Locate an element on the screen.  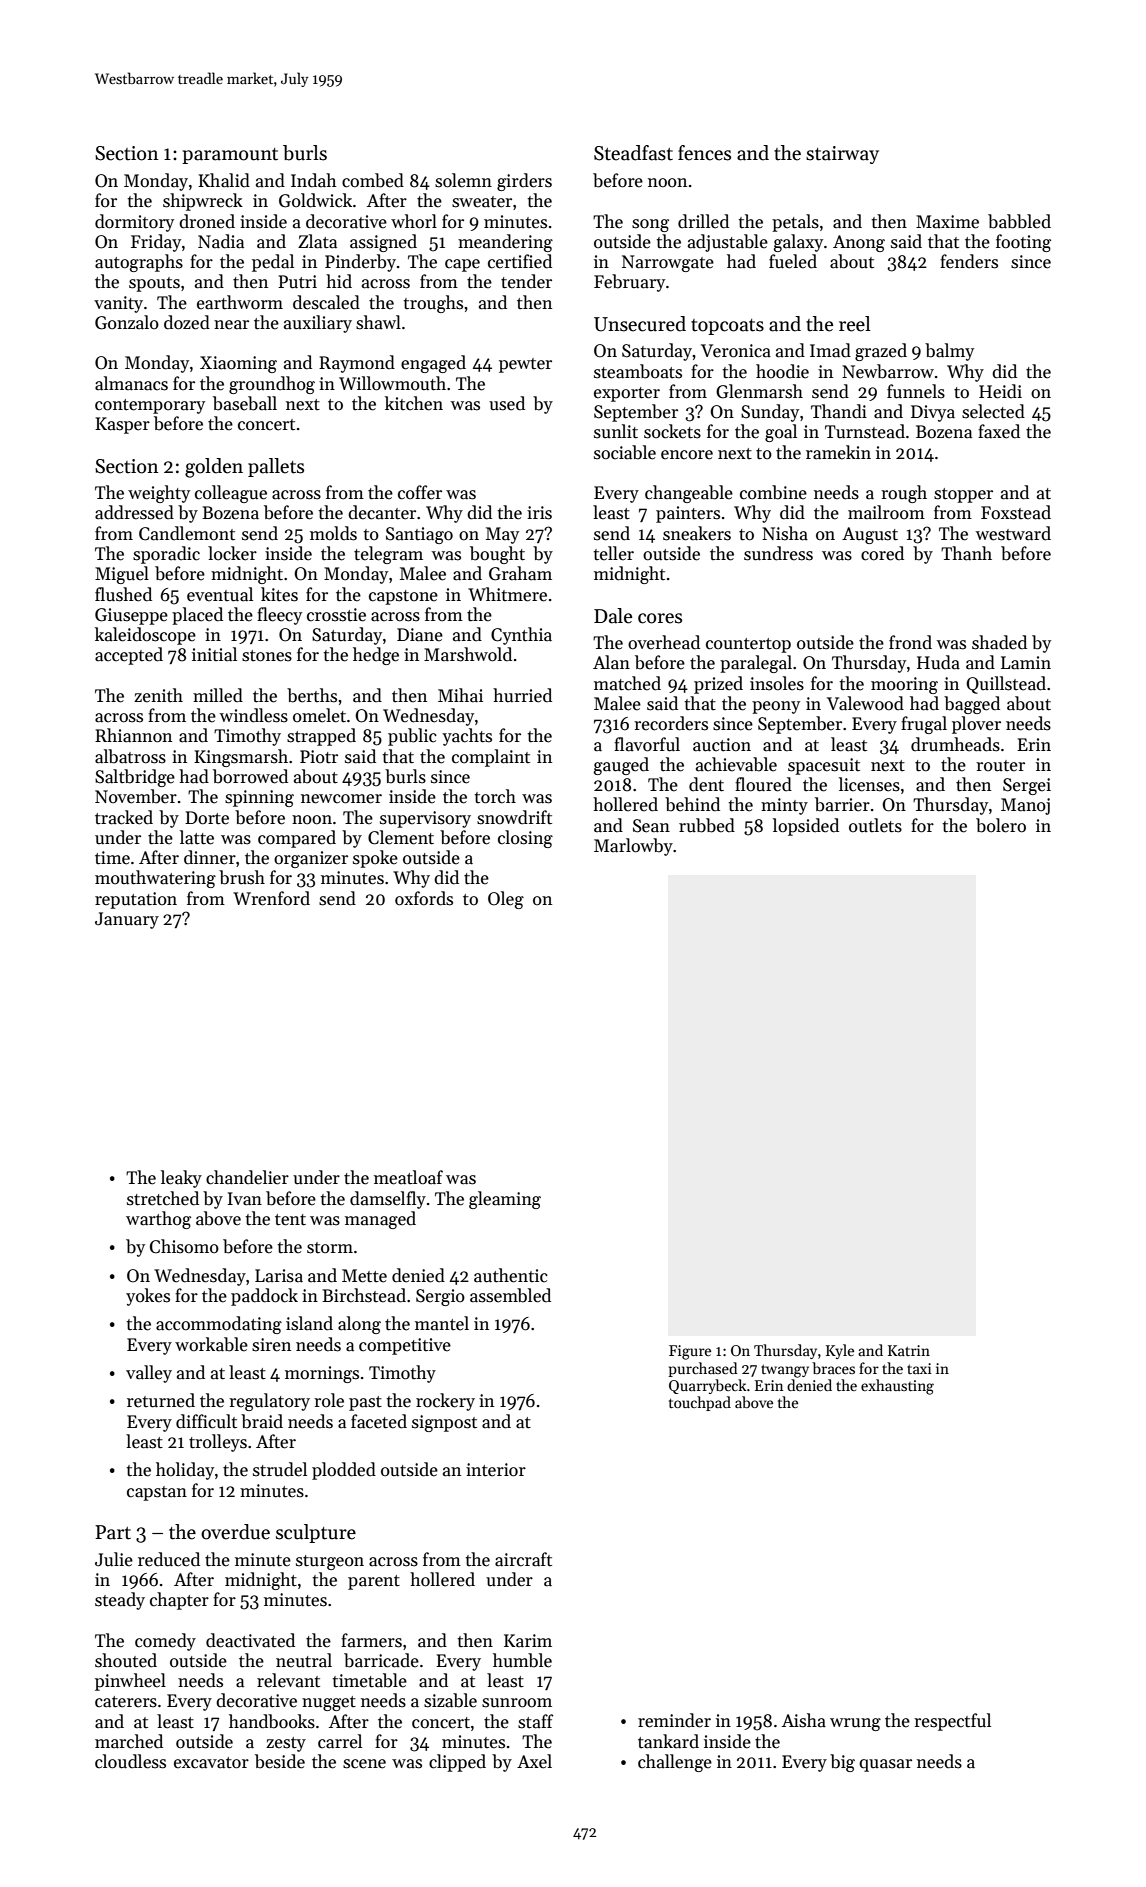
paddock is located at coordinates (264, 1297).
